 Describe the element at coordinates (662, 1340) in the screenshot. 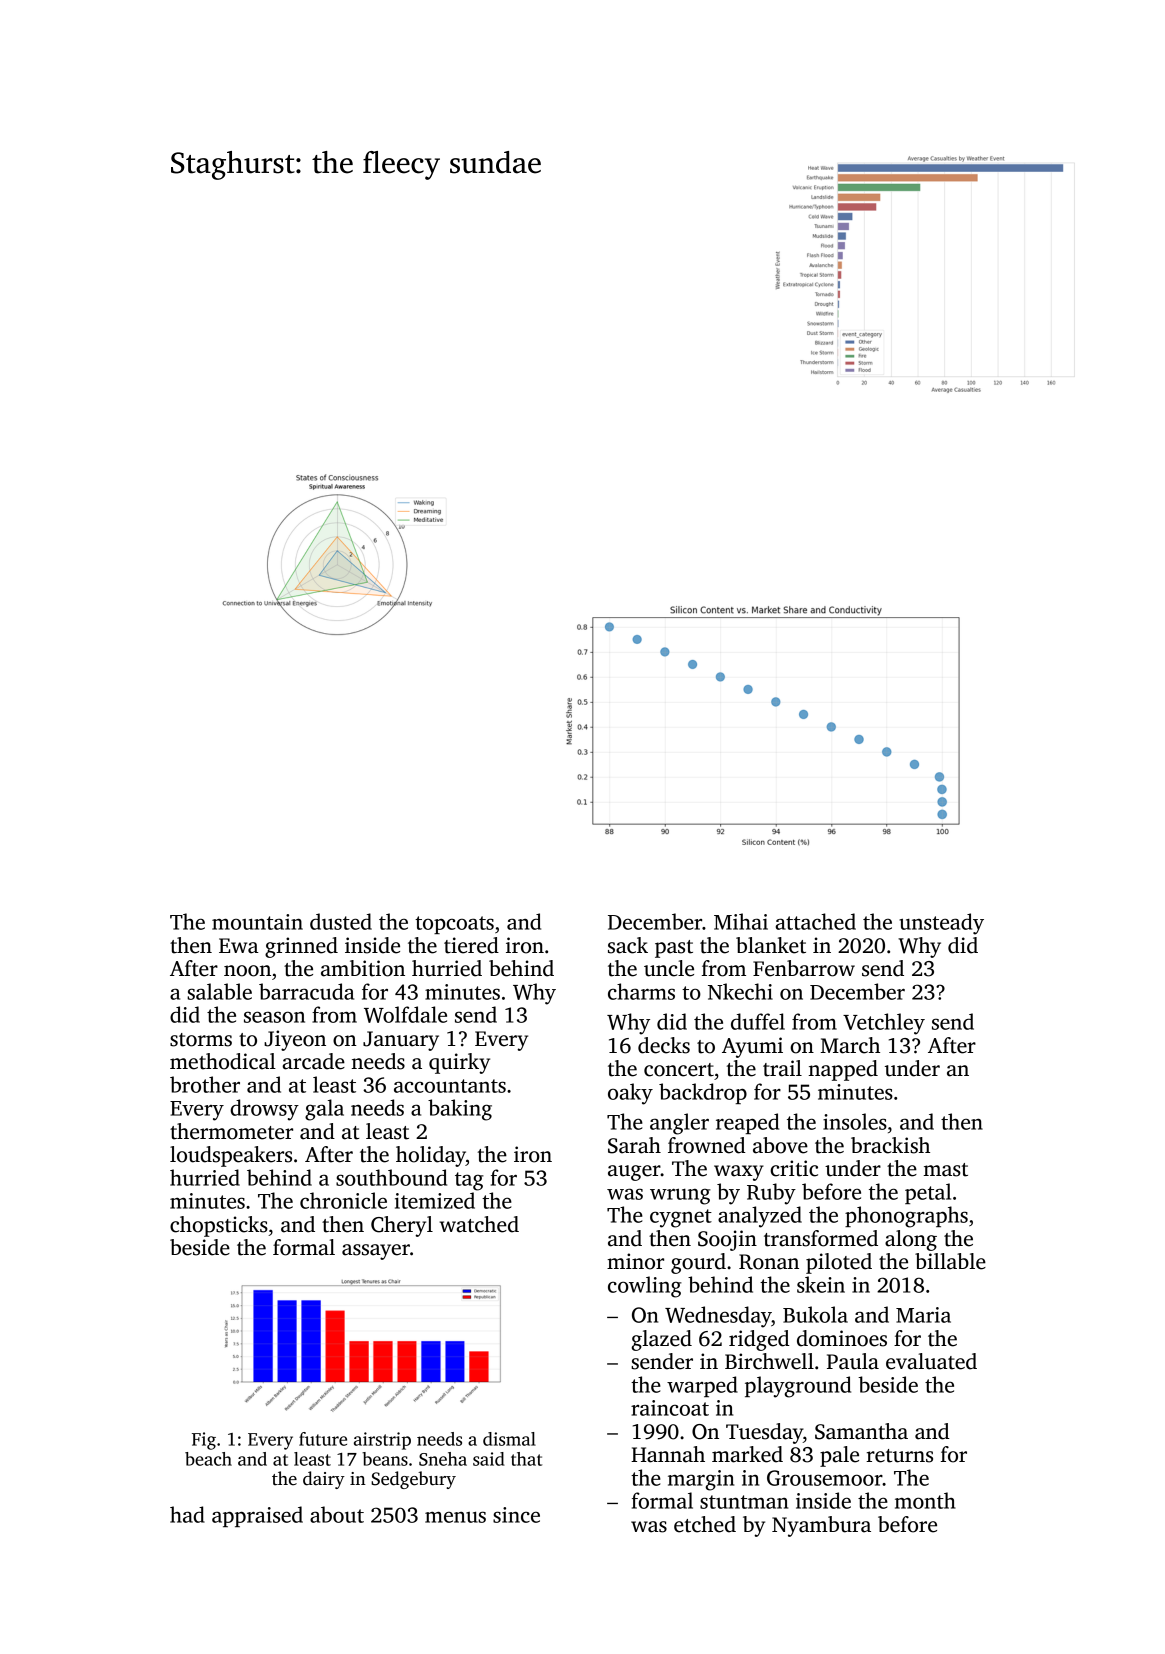

I see `glazed` at that location.
